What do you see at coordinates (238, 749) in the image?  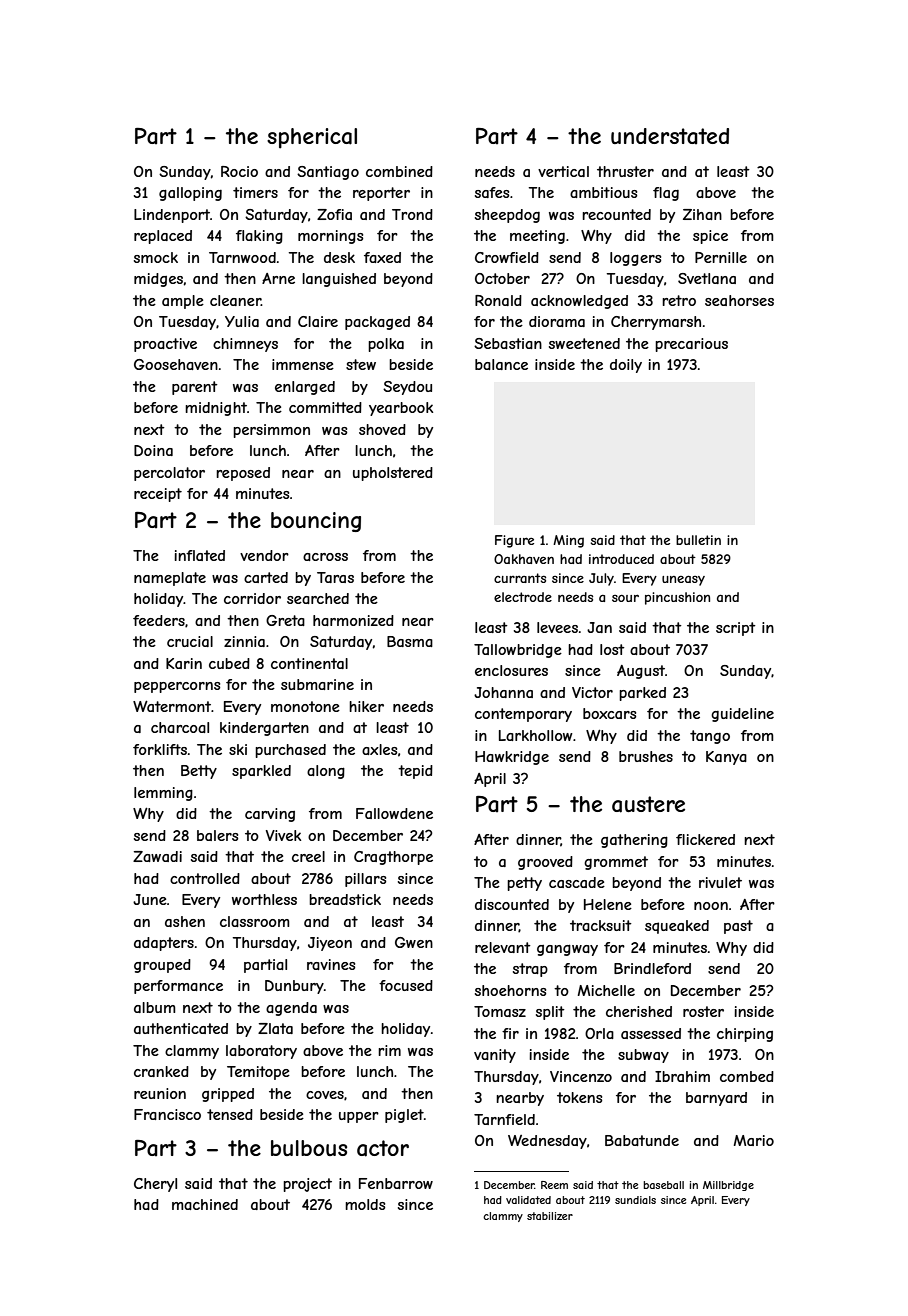 I see `ski` at bounding box center [238, 749].
